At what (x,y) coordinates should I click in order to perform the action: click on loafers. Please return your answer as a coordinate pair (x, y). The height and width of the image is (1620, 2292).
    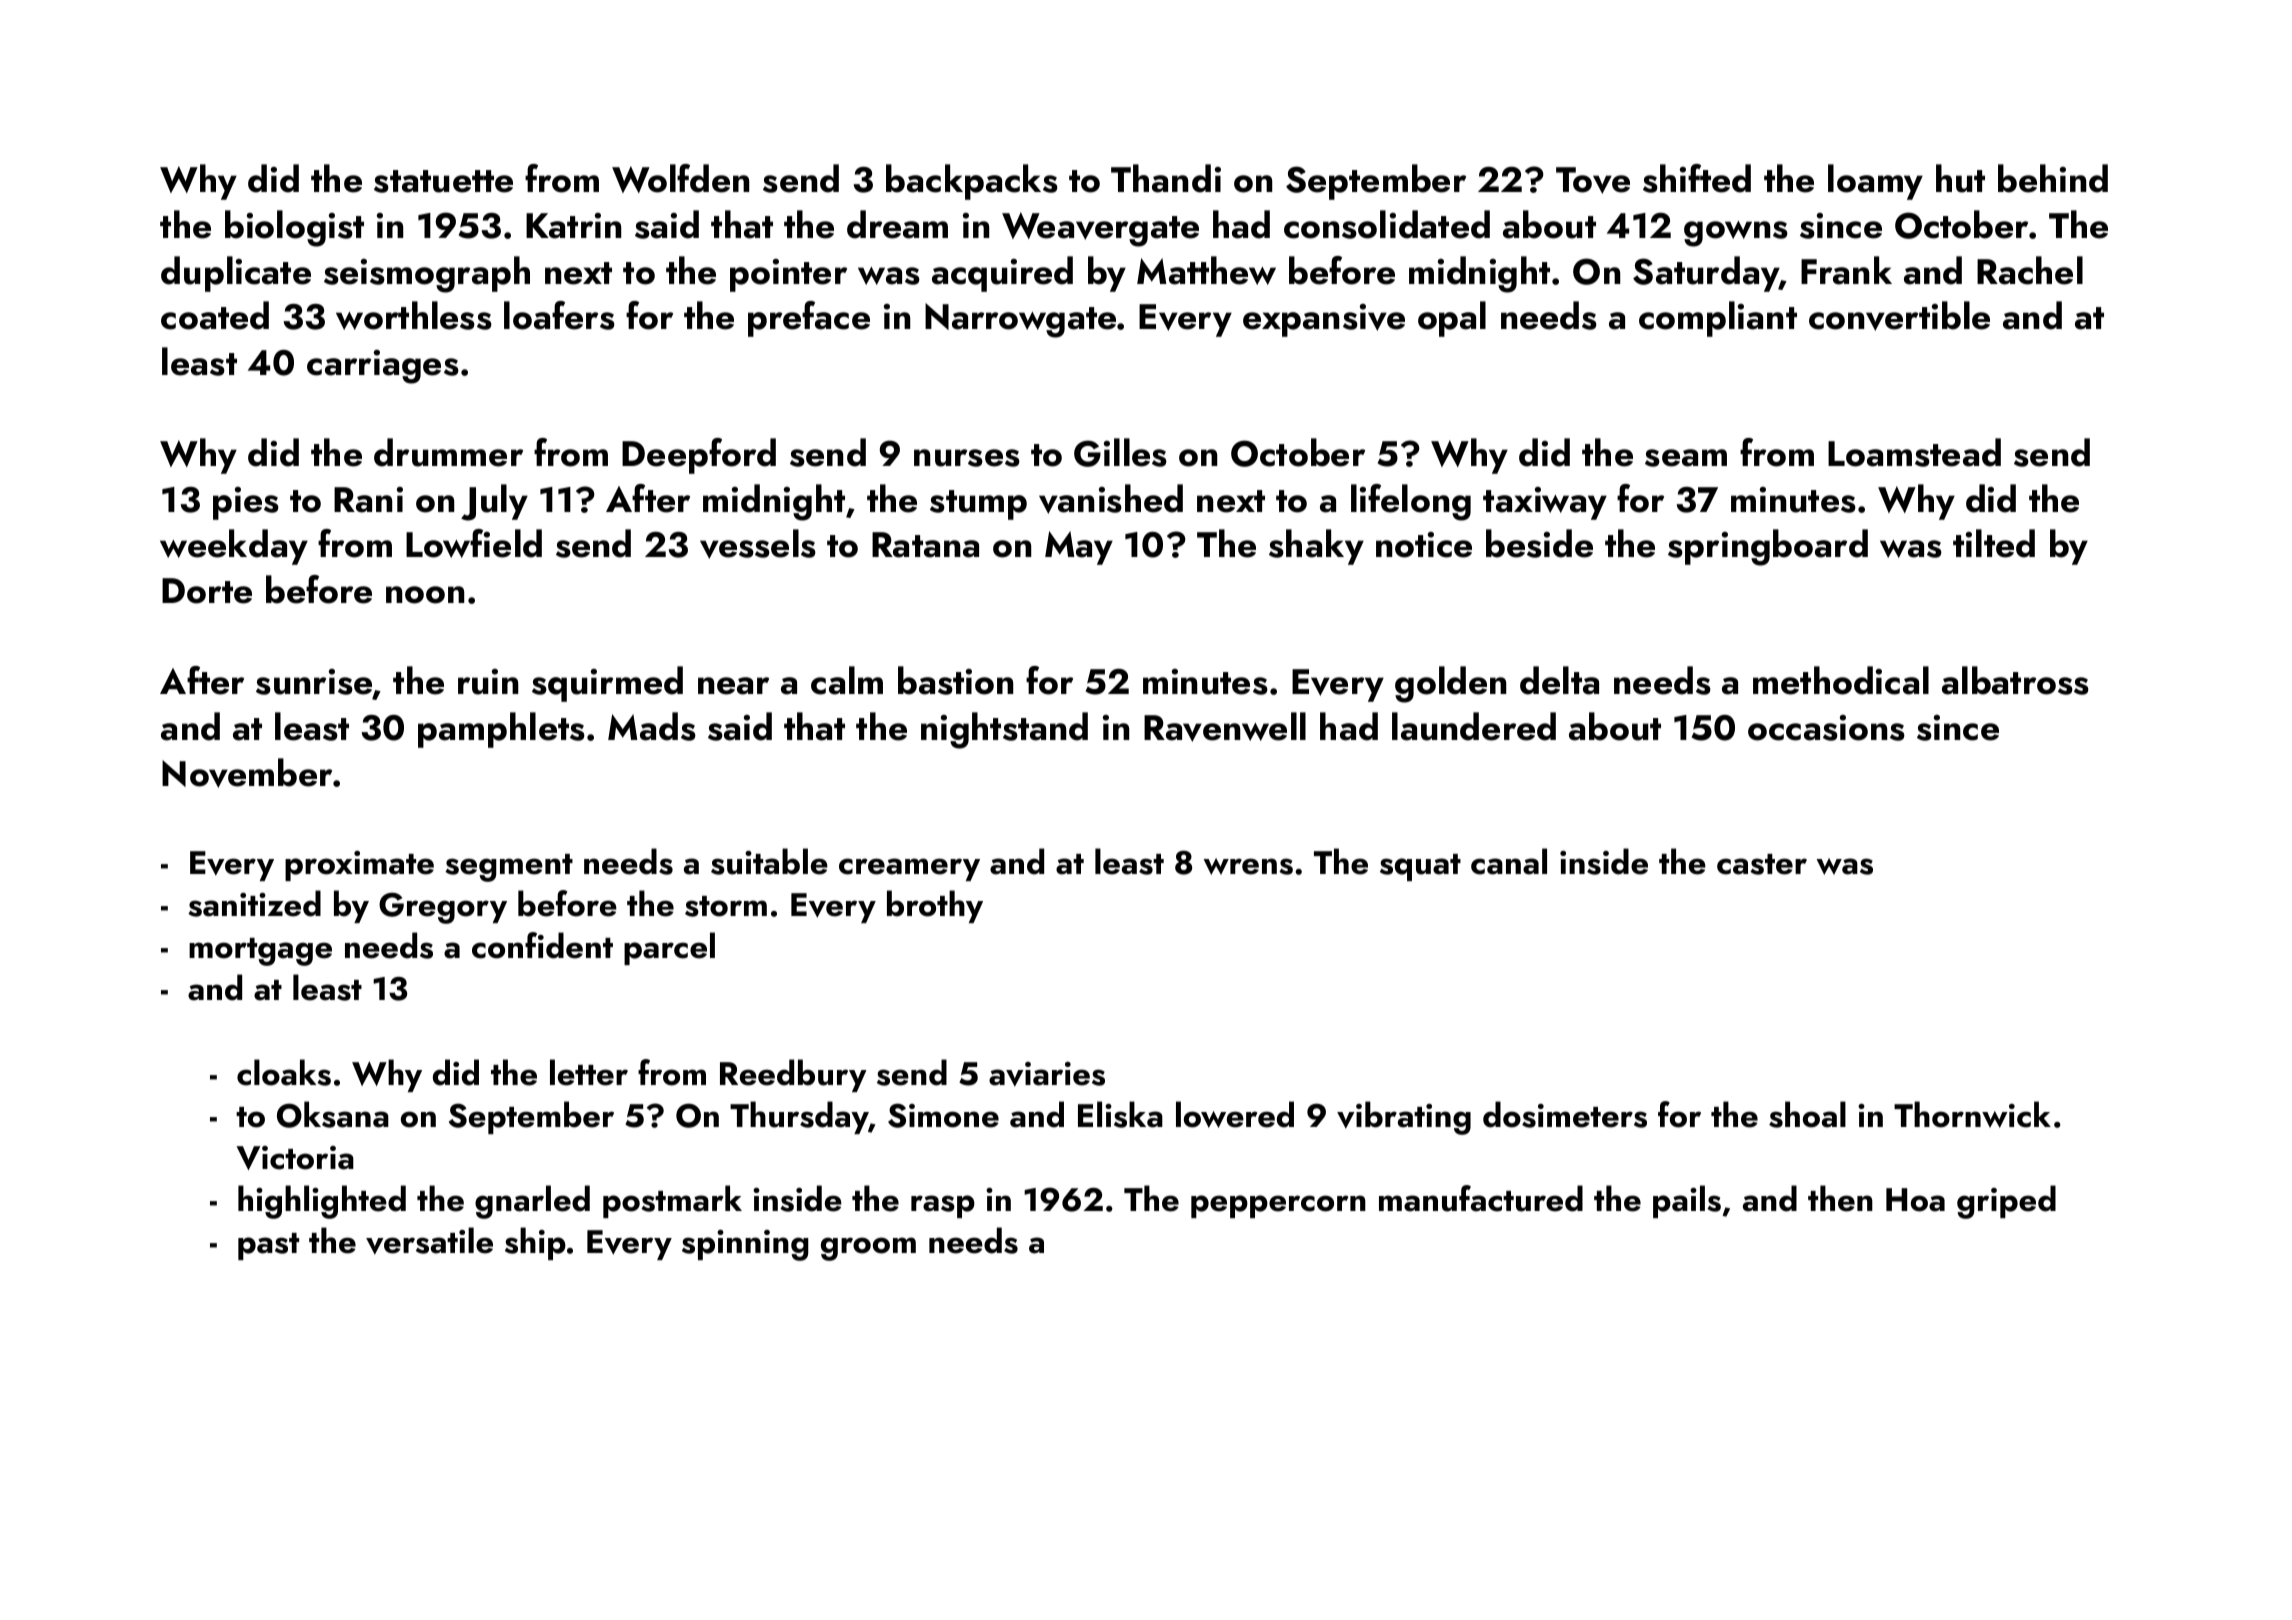
    Looking at the image, I should click on (559, 315).
